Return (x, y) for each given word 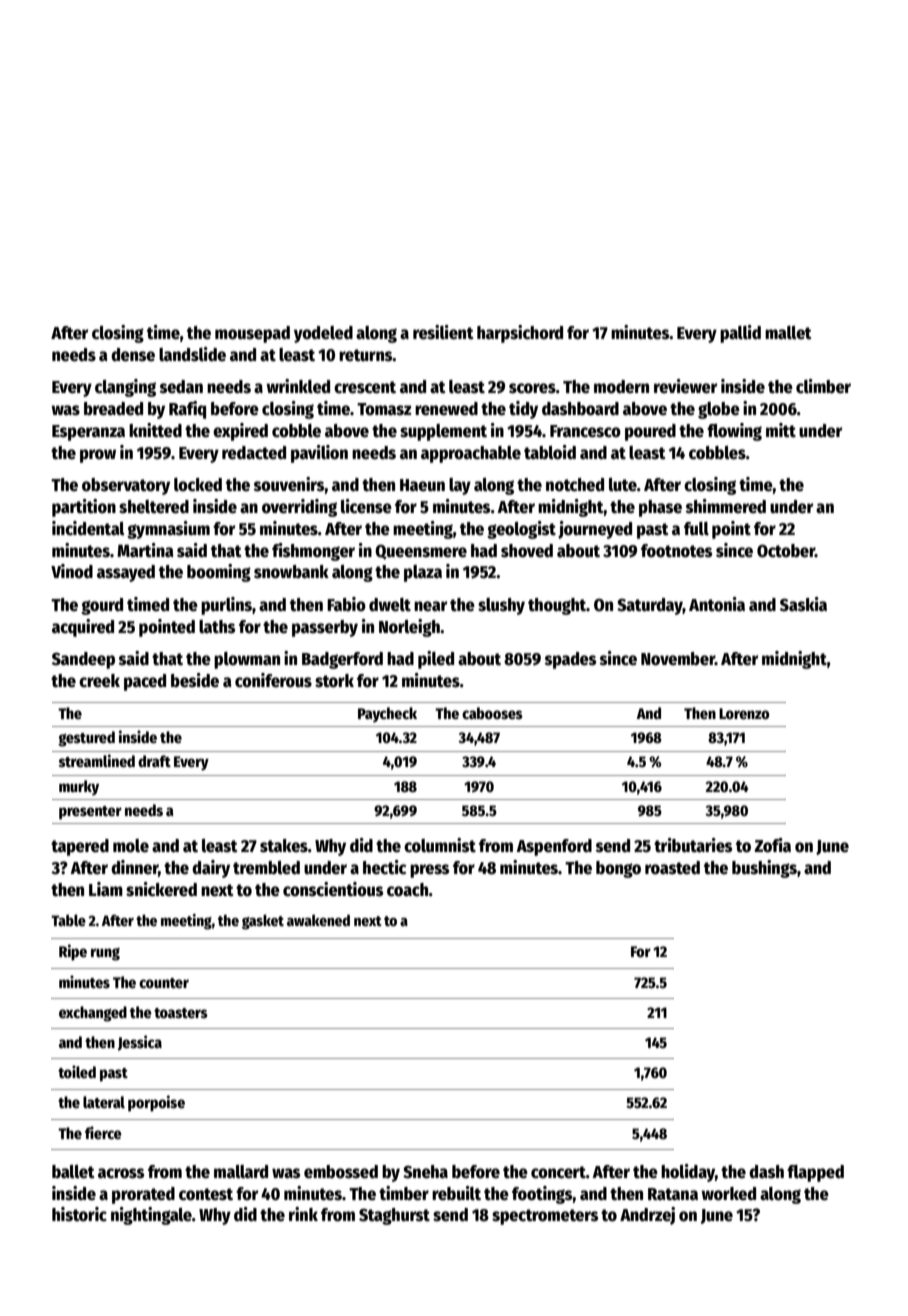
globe (719, 410)
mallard (241, 1172)
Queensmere (421, 552)
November (678, 659)
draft (154, 761)
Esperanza (88, 433)
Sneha (425, 1172)
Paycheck (387, 715)
